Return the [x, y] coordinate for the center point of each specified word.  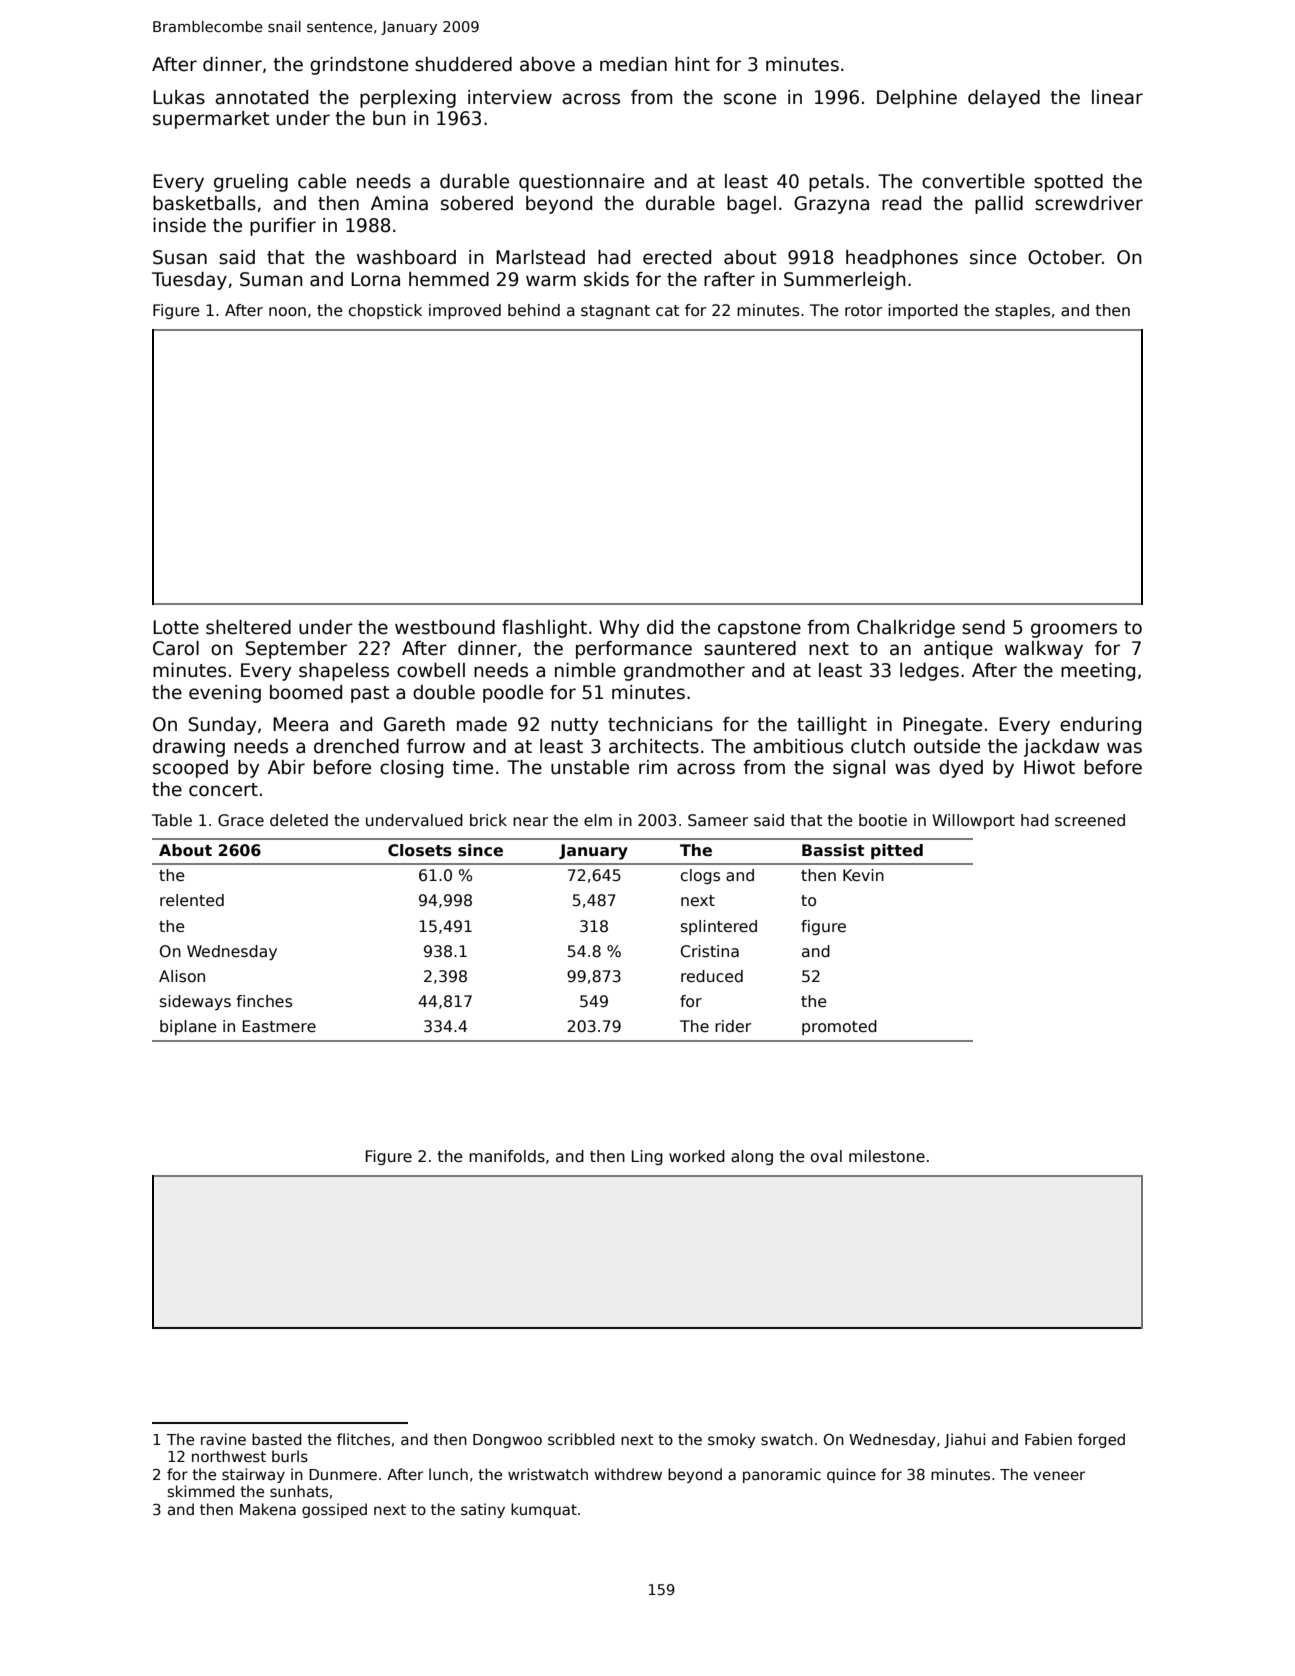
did [660, 627]
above [547, 64]
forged [1101, 1440]
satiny [483, 1510]
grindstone [359, 66]
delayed [1004, 99]
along [752, 1157]
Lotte [176, 627]
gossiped [334, 1510]
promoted [839, 1027]
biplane [188, 1027]
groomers [1074, 630]
